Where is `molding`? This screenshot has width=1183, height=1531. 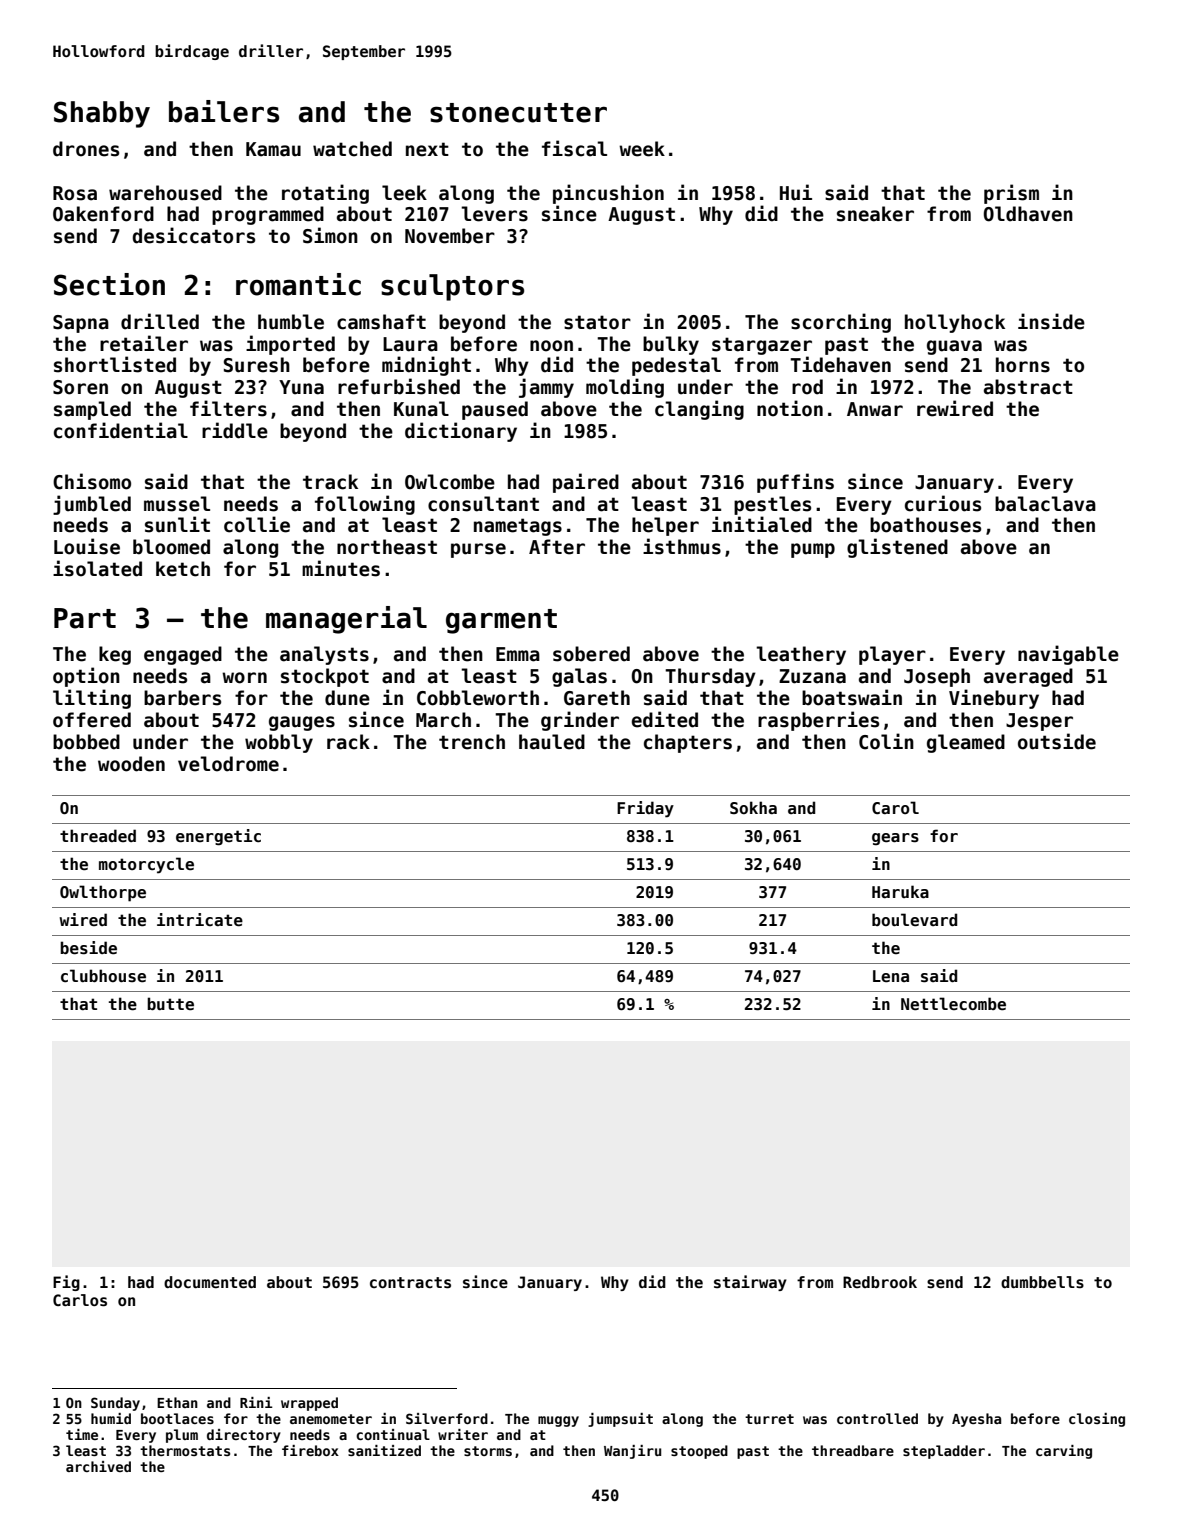
molding is located at coordinates (625, 388).
